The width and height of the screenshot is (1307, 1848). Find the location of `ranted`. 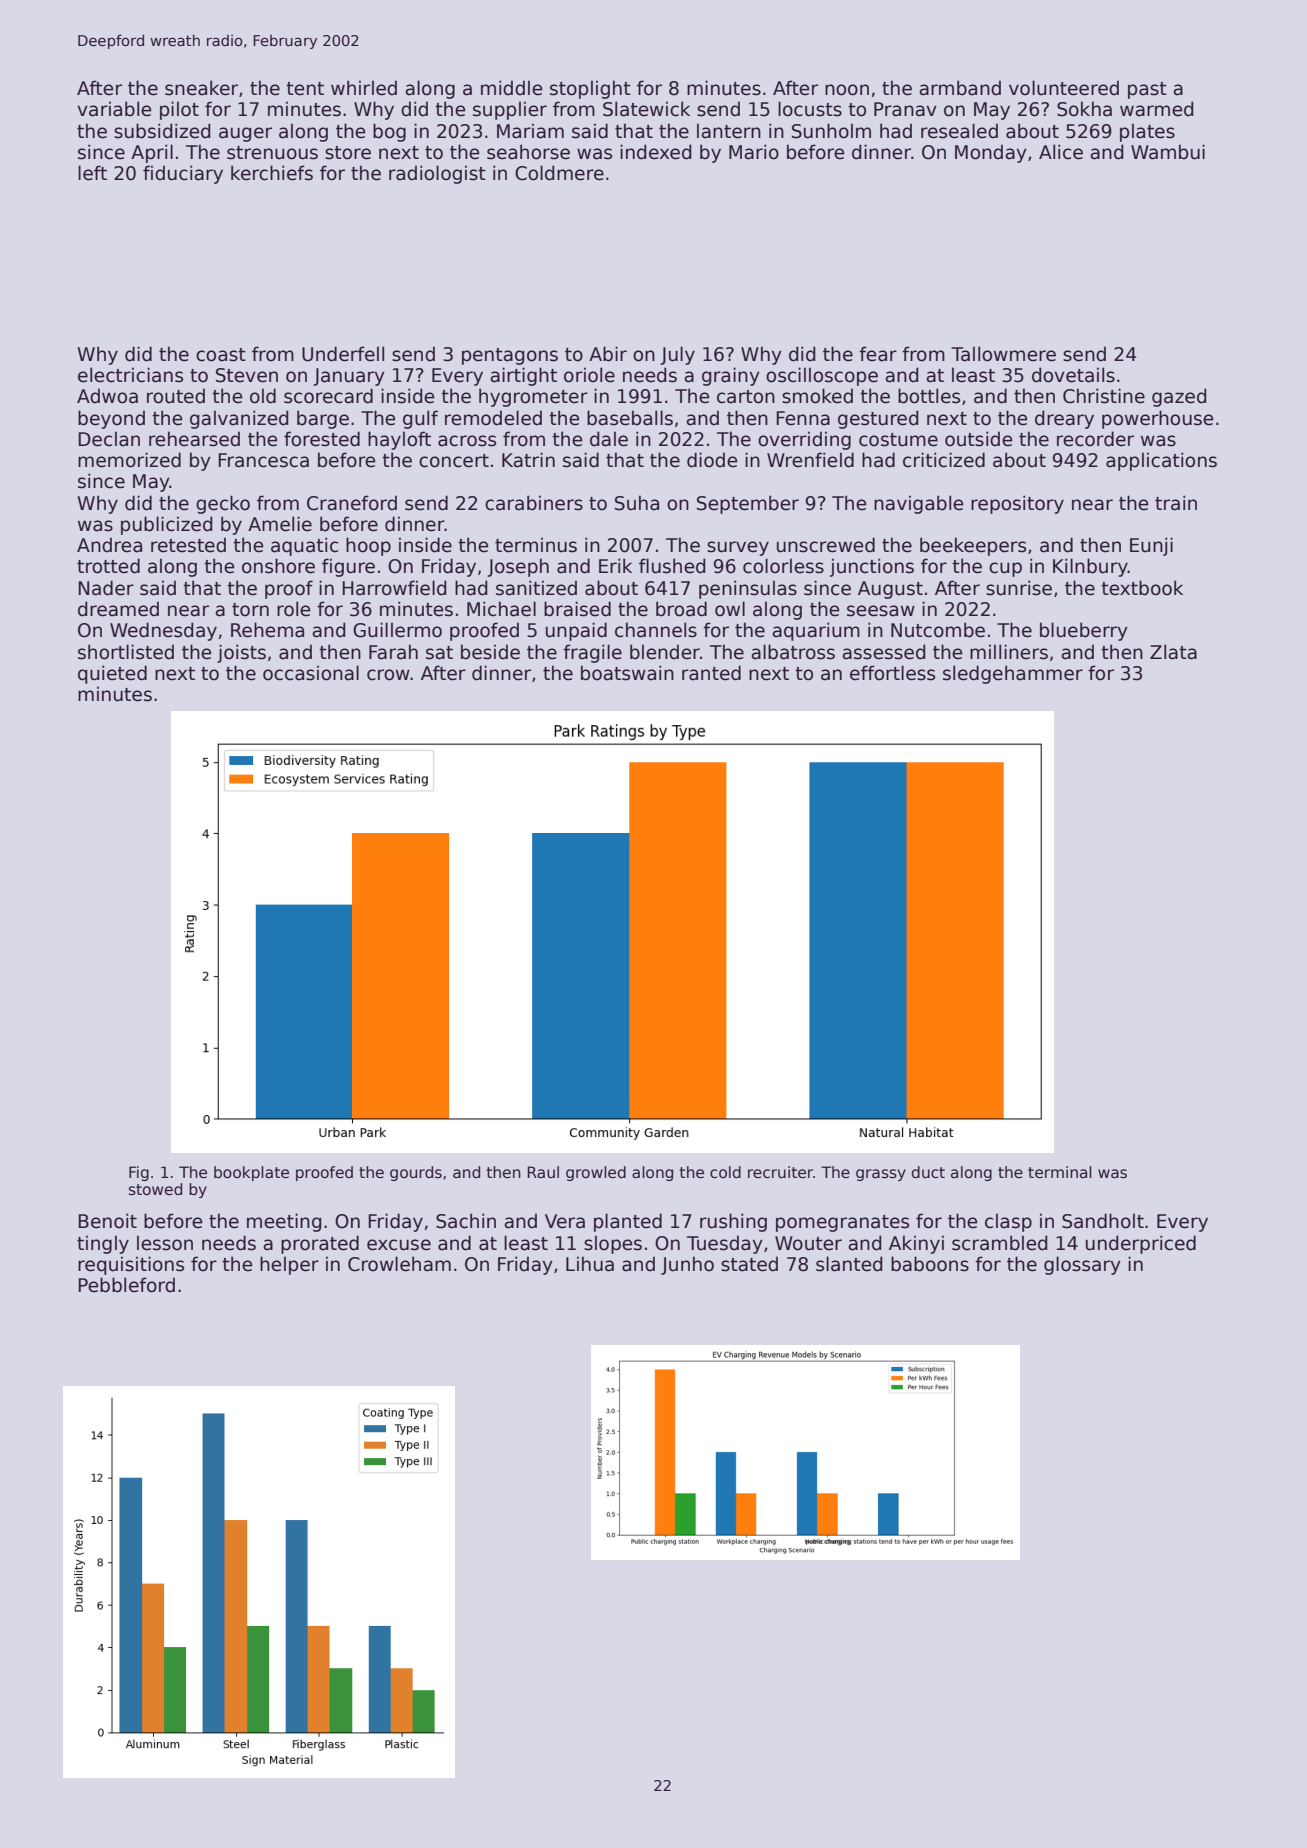

ranted is located at coordinates (711, 673).
